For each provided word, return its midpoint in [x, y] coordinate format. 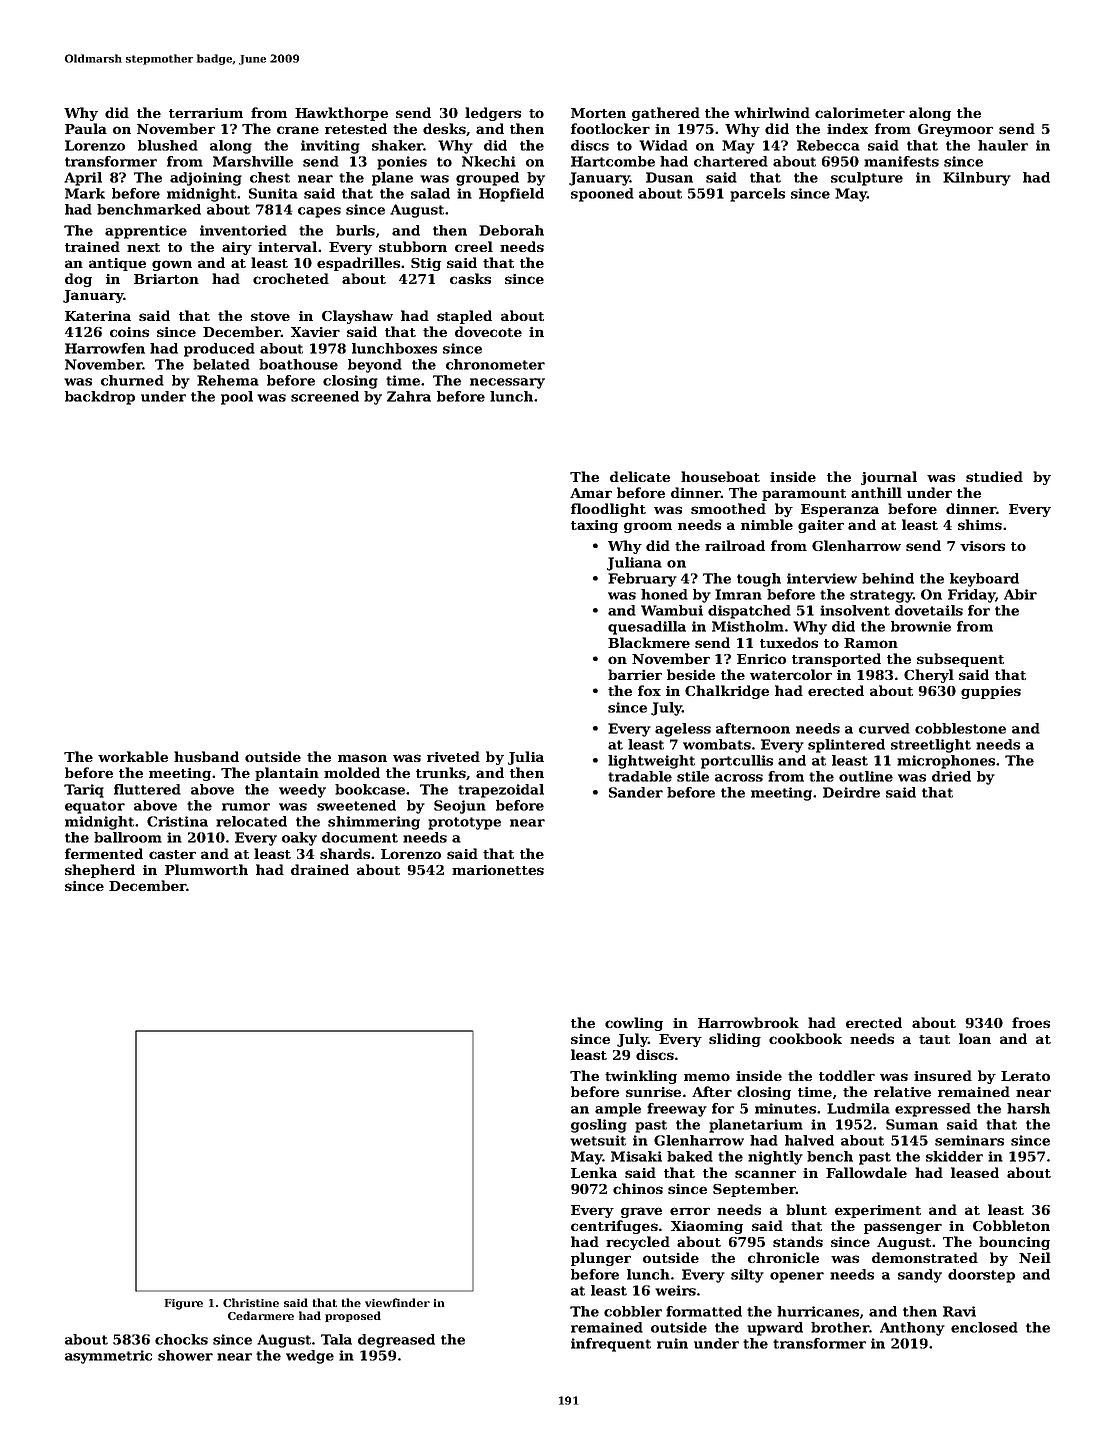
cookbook [805, 1038]
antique [117, 264]
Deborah [511, 230]
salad [430, 193]
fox [649, 690]
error [690, 1211]
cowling [634, 1024]
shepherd [100, 871]
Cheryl [929, 676]
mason [362, 758]
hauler [1003, 145]
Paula [86, 128]
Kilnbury [977, 179]
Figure [184, 1304]
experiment [878, 1211]
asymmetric [108, 1357]
